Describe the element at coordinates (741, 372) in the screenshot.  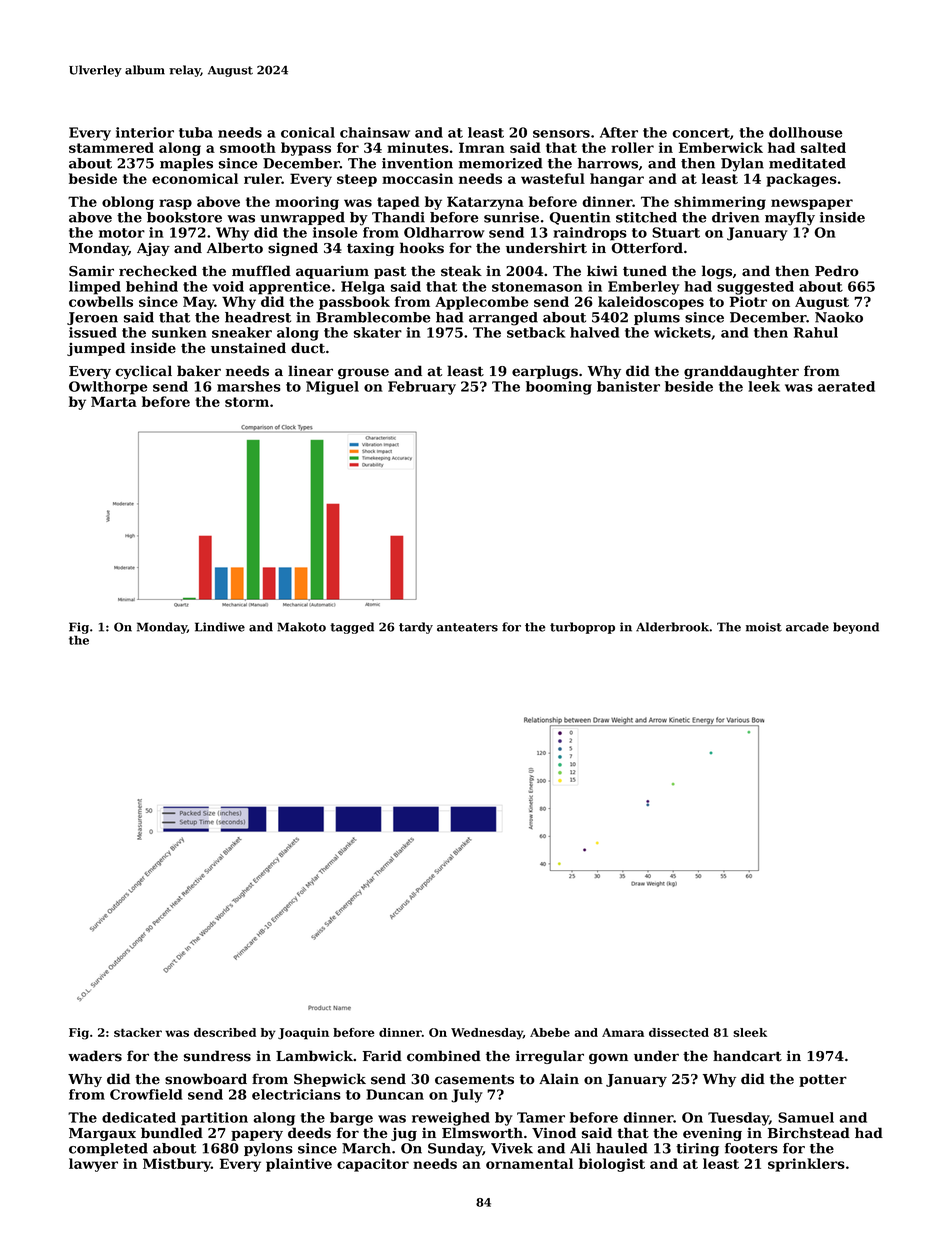
I see `granddaughter` at that location.
